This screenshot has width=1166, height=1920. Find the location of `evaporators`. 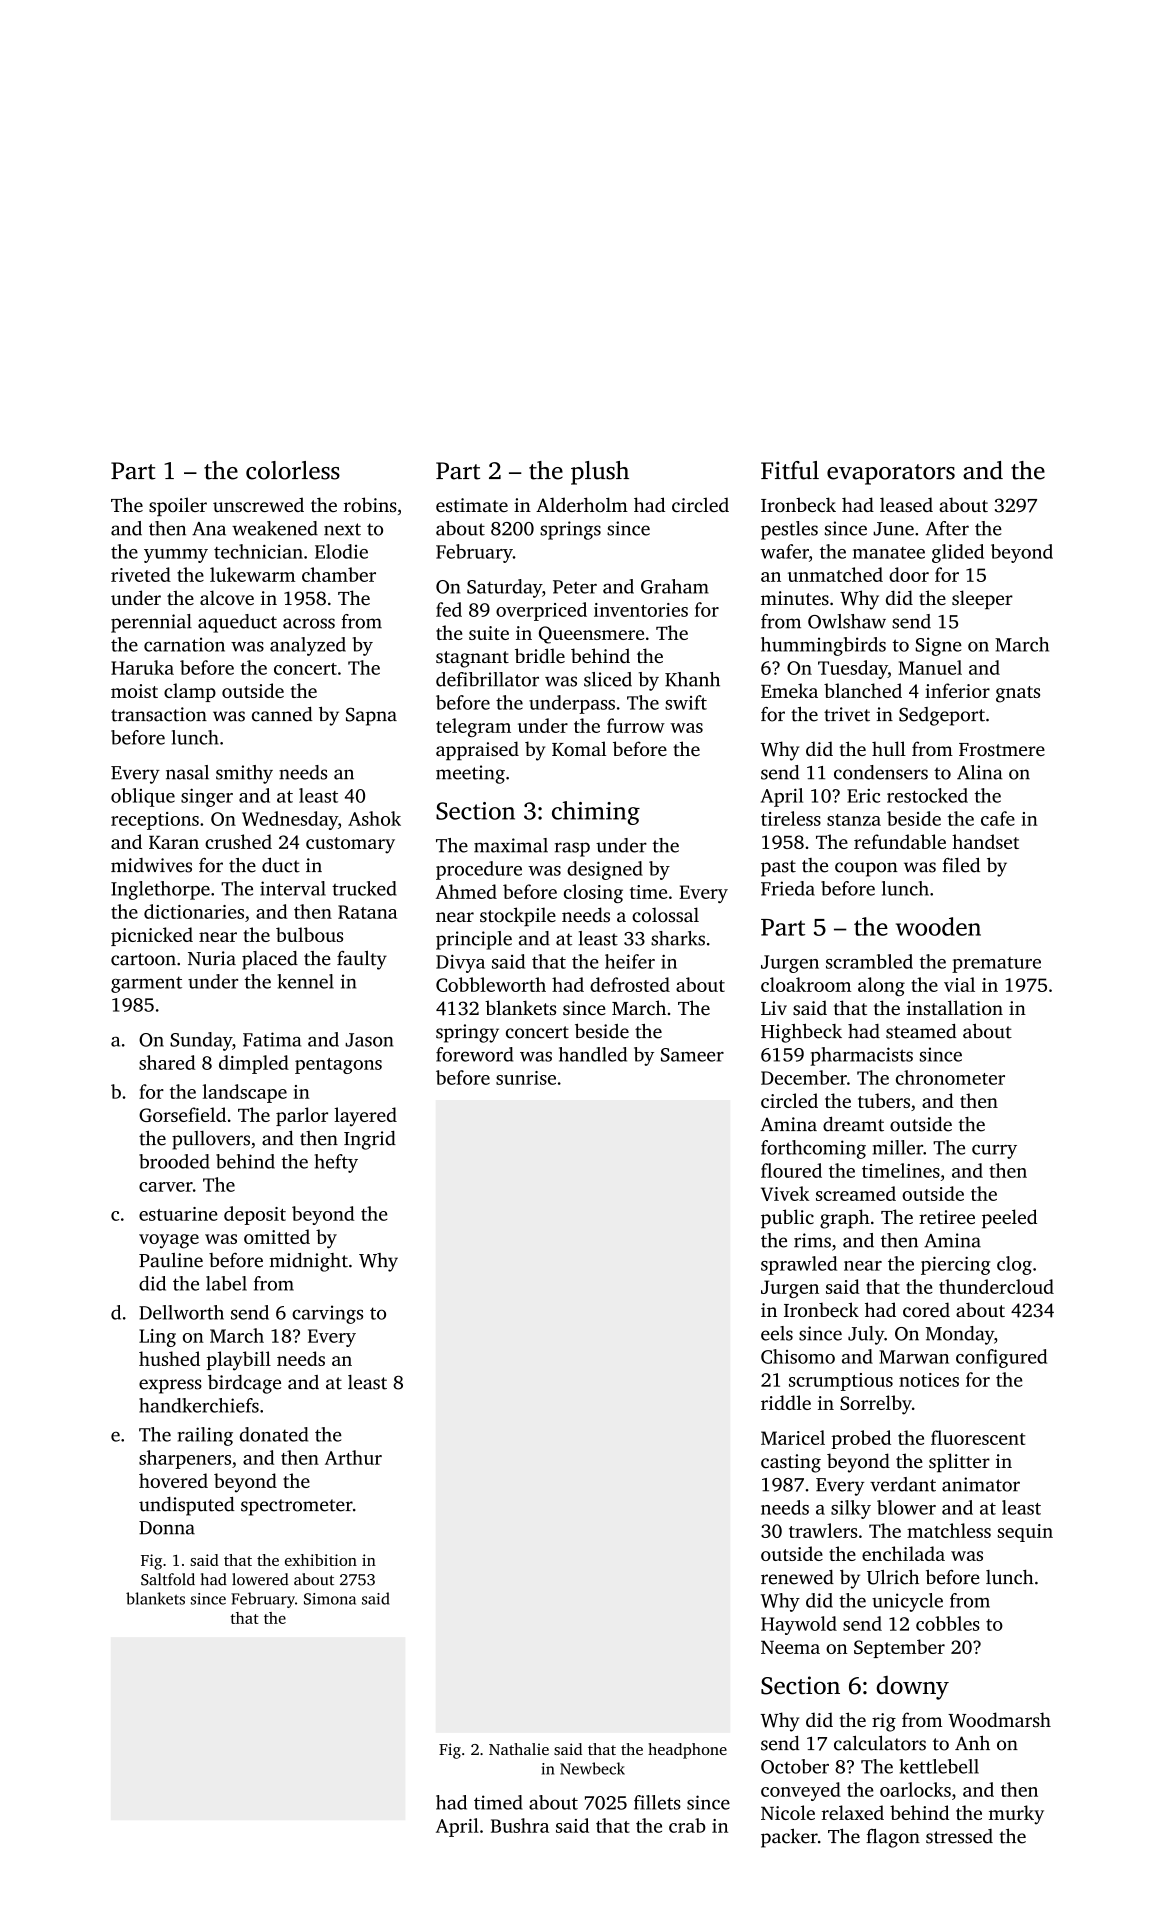

evaporators is located at coordinates (891, 474).
